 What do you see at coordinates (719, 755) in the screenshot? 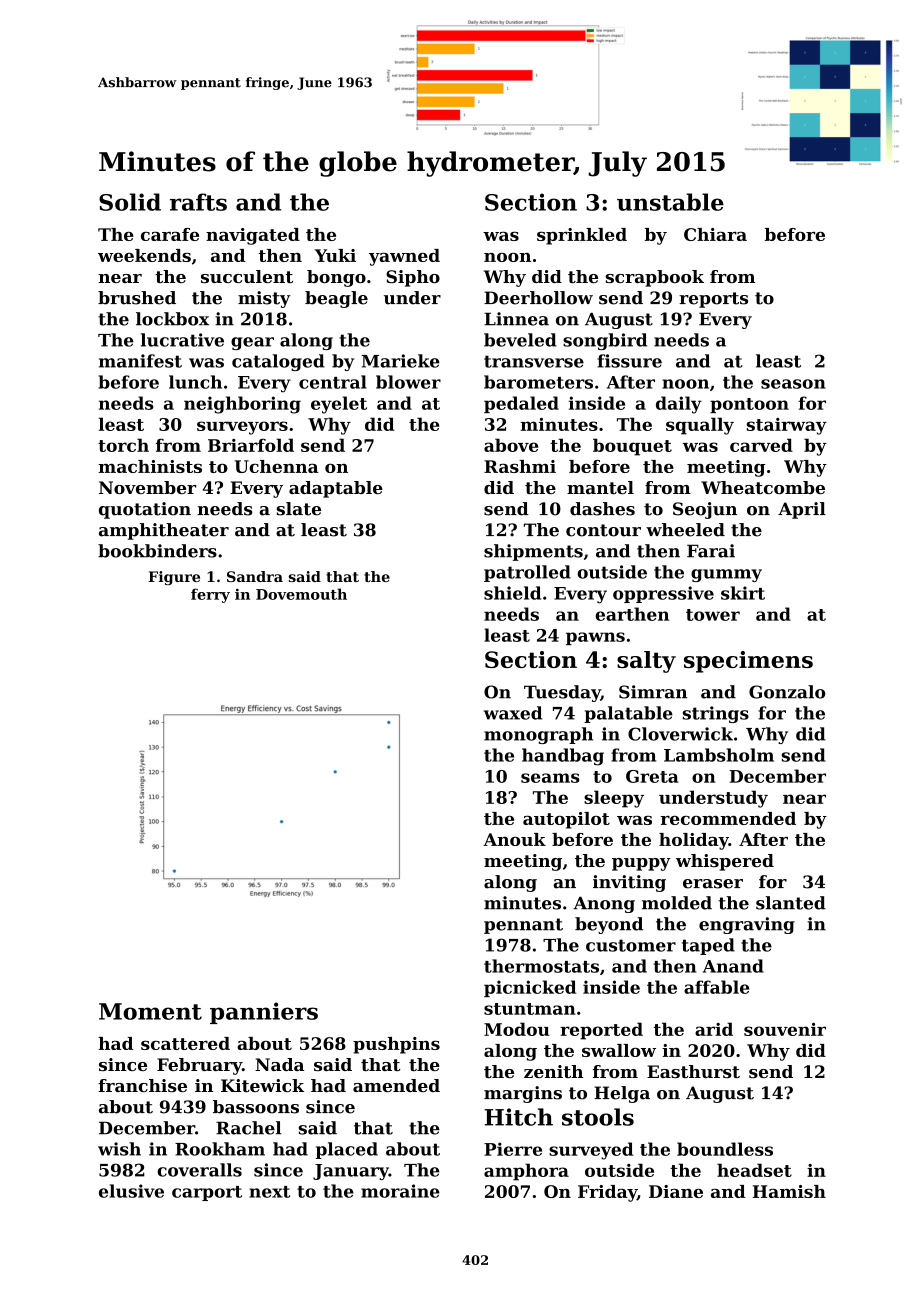
I see `Lambsholm` at bounding box center [719, 755].
